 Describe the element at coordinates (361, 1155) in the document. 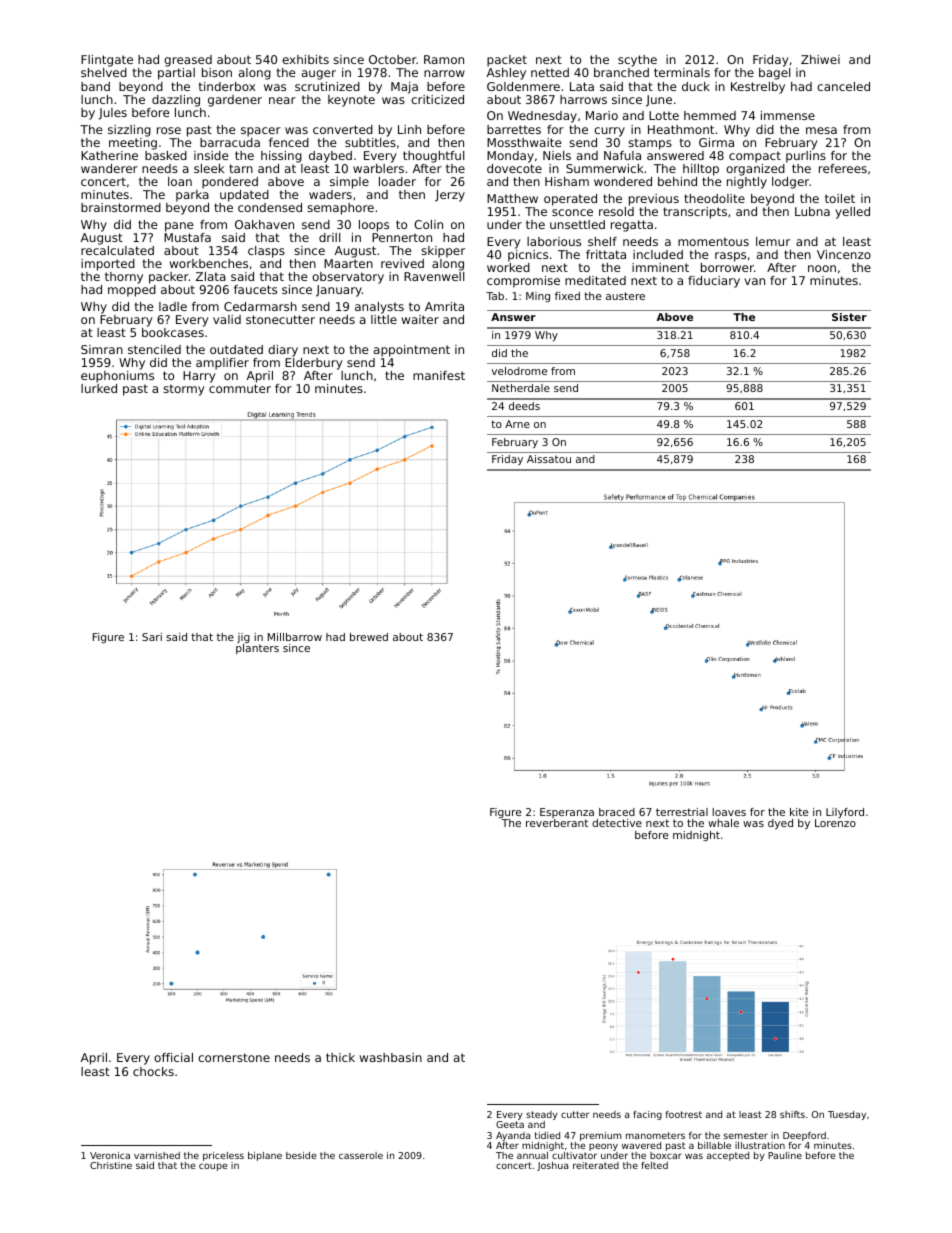

I see `casserole` at that location.
